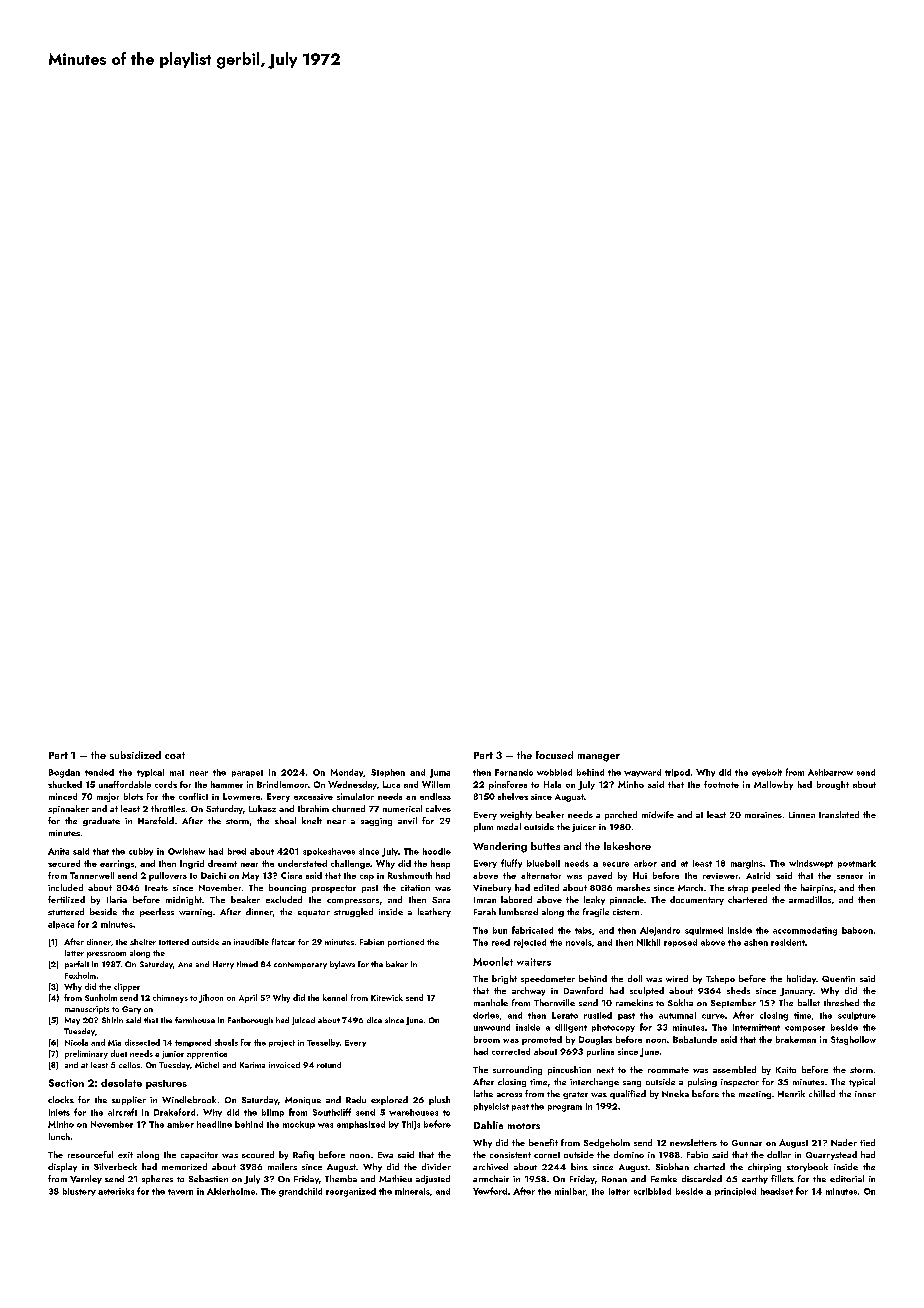 This screenshot has width=924, height=1308. I want to click on flatcar, so click(283, 941).
